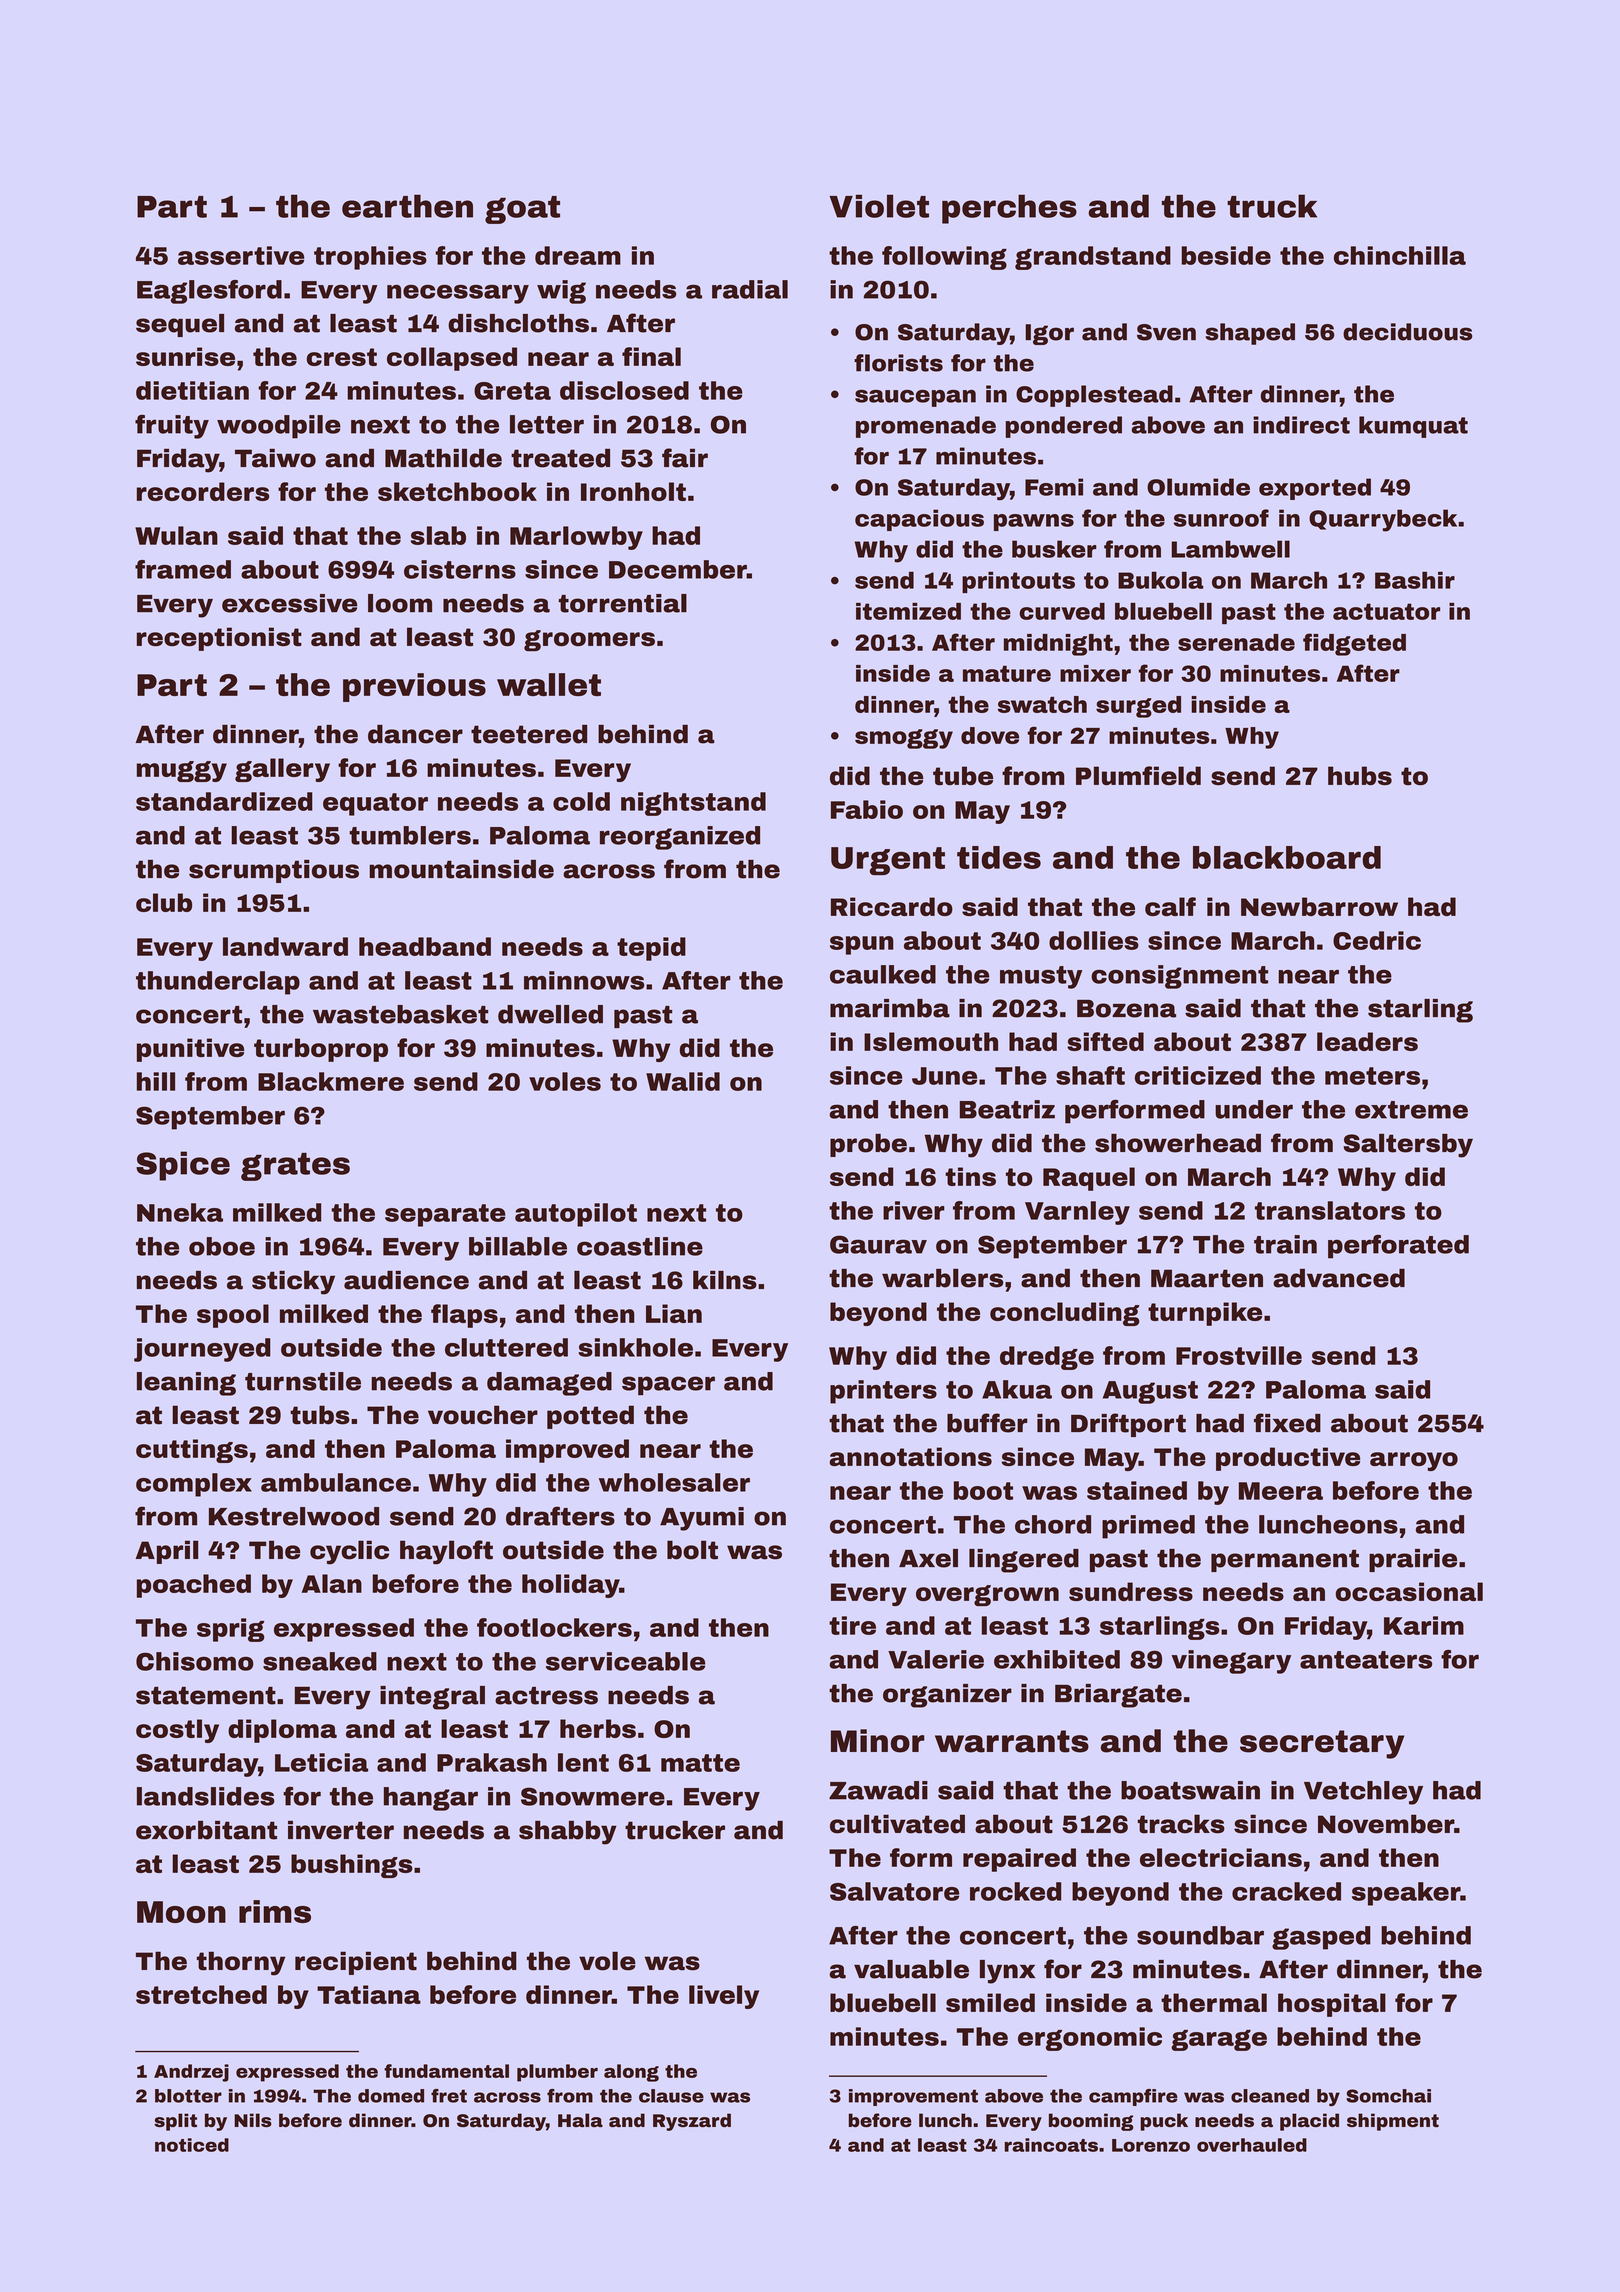 The height and width of the screenshot is (2292, 1620). Describe the element at coordinates (868, 1145) in the screenshot. I see `probe` at that location.
